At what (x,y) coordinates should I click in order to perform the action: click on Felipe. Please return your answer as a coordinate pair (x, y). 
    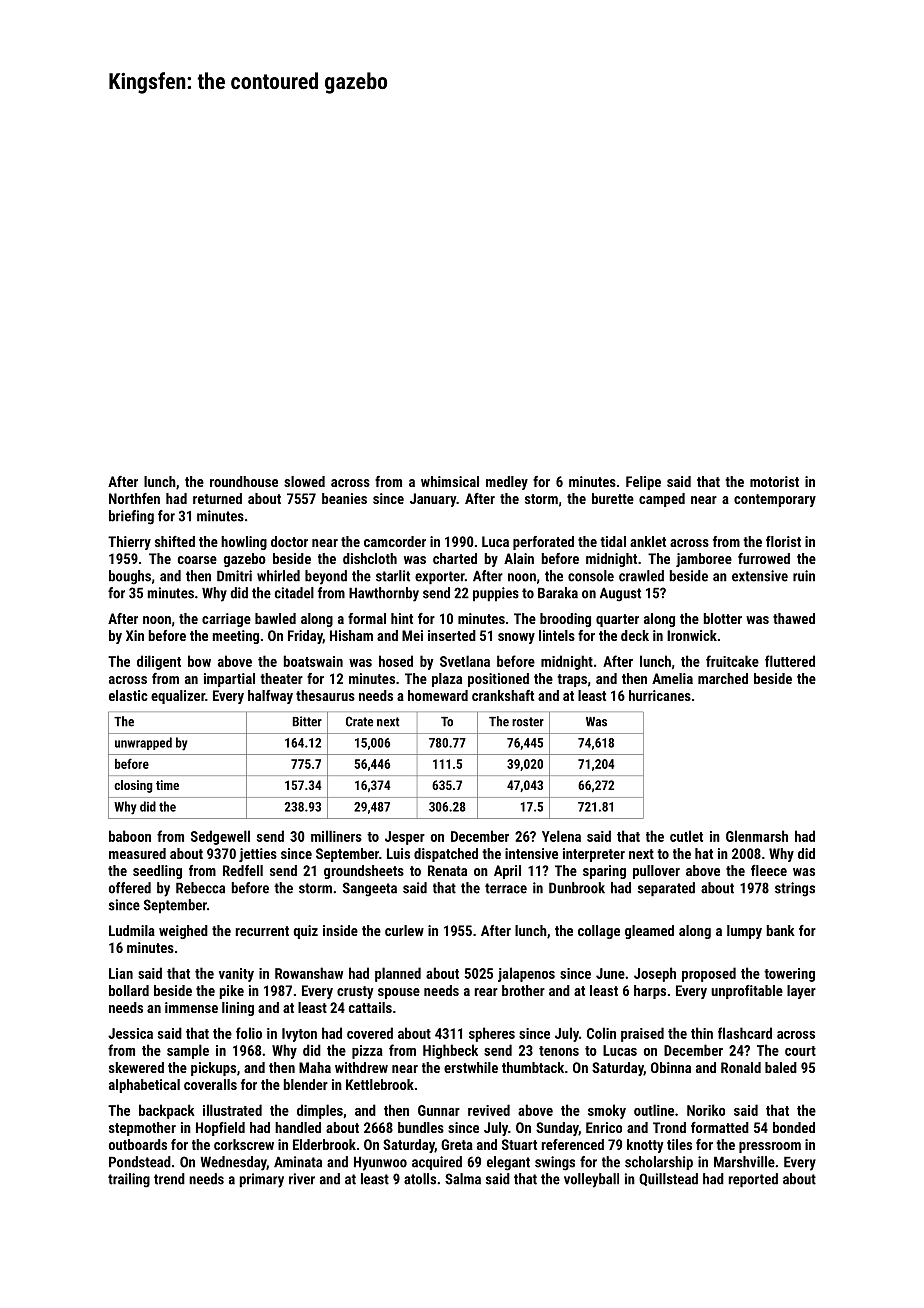
    Looking at the image, I should click on (643, 483).
